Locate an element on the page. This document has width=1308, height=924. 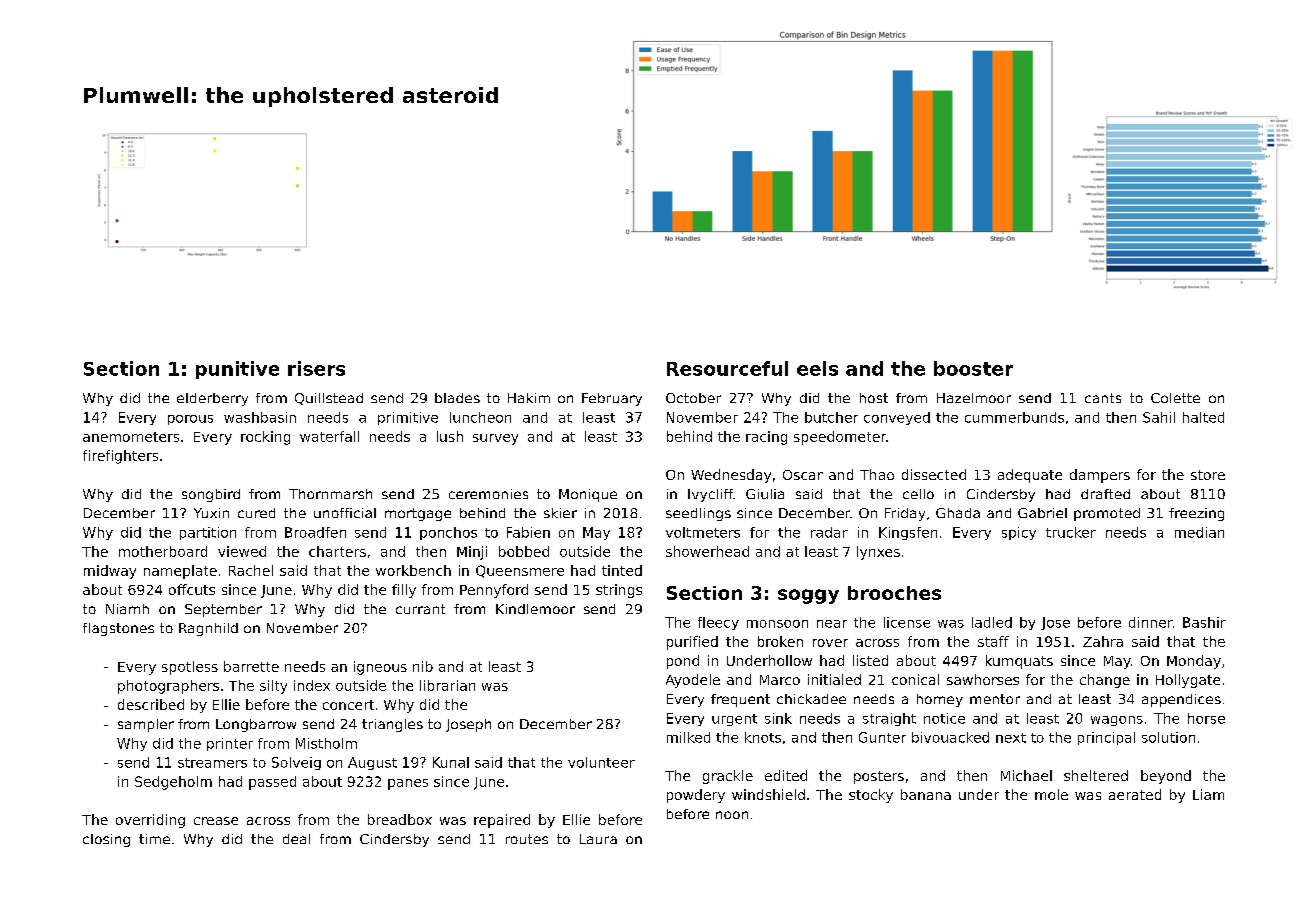
Colette is located at coordinates (1175, 398).
